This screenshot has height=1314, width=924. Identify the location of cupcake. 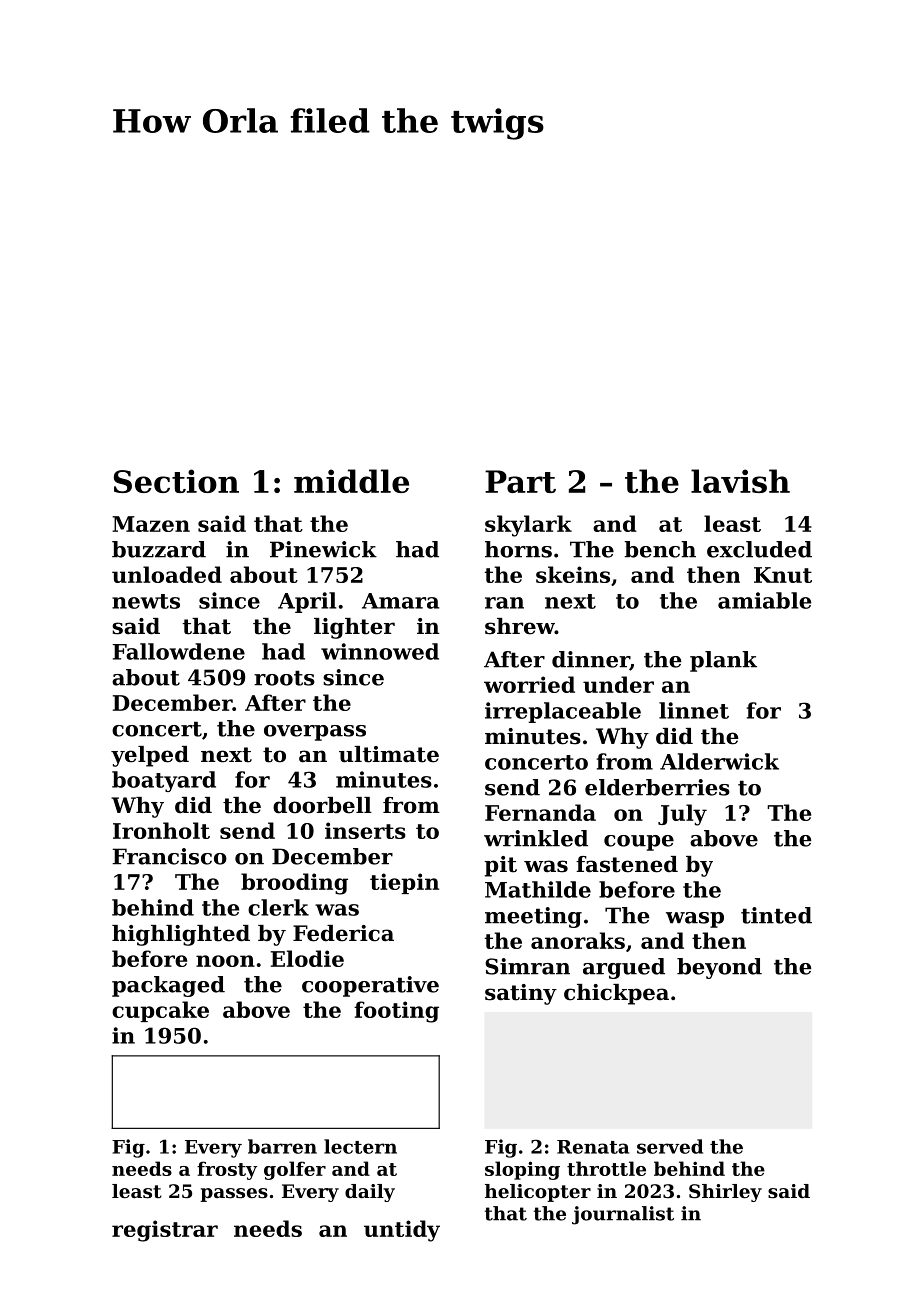
(160, 1011).
